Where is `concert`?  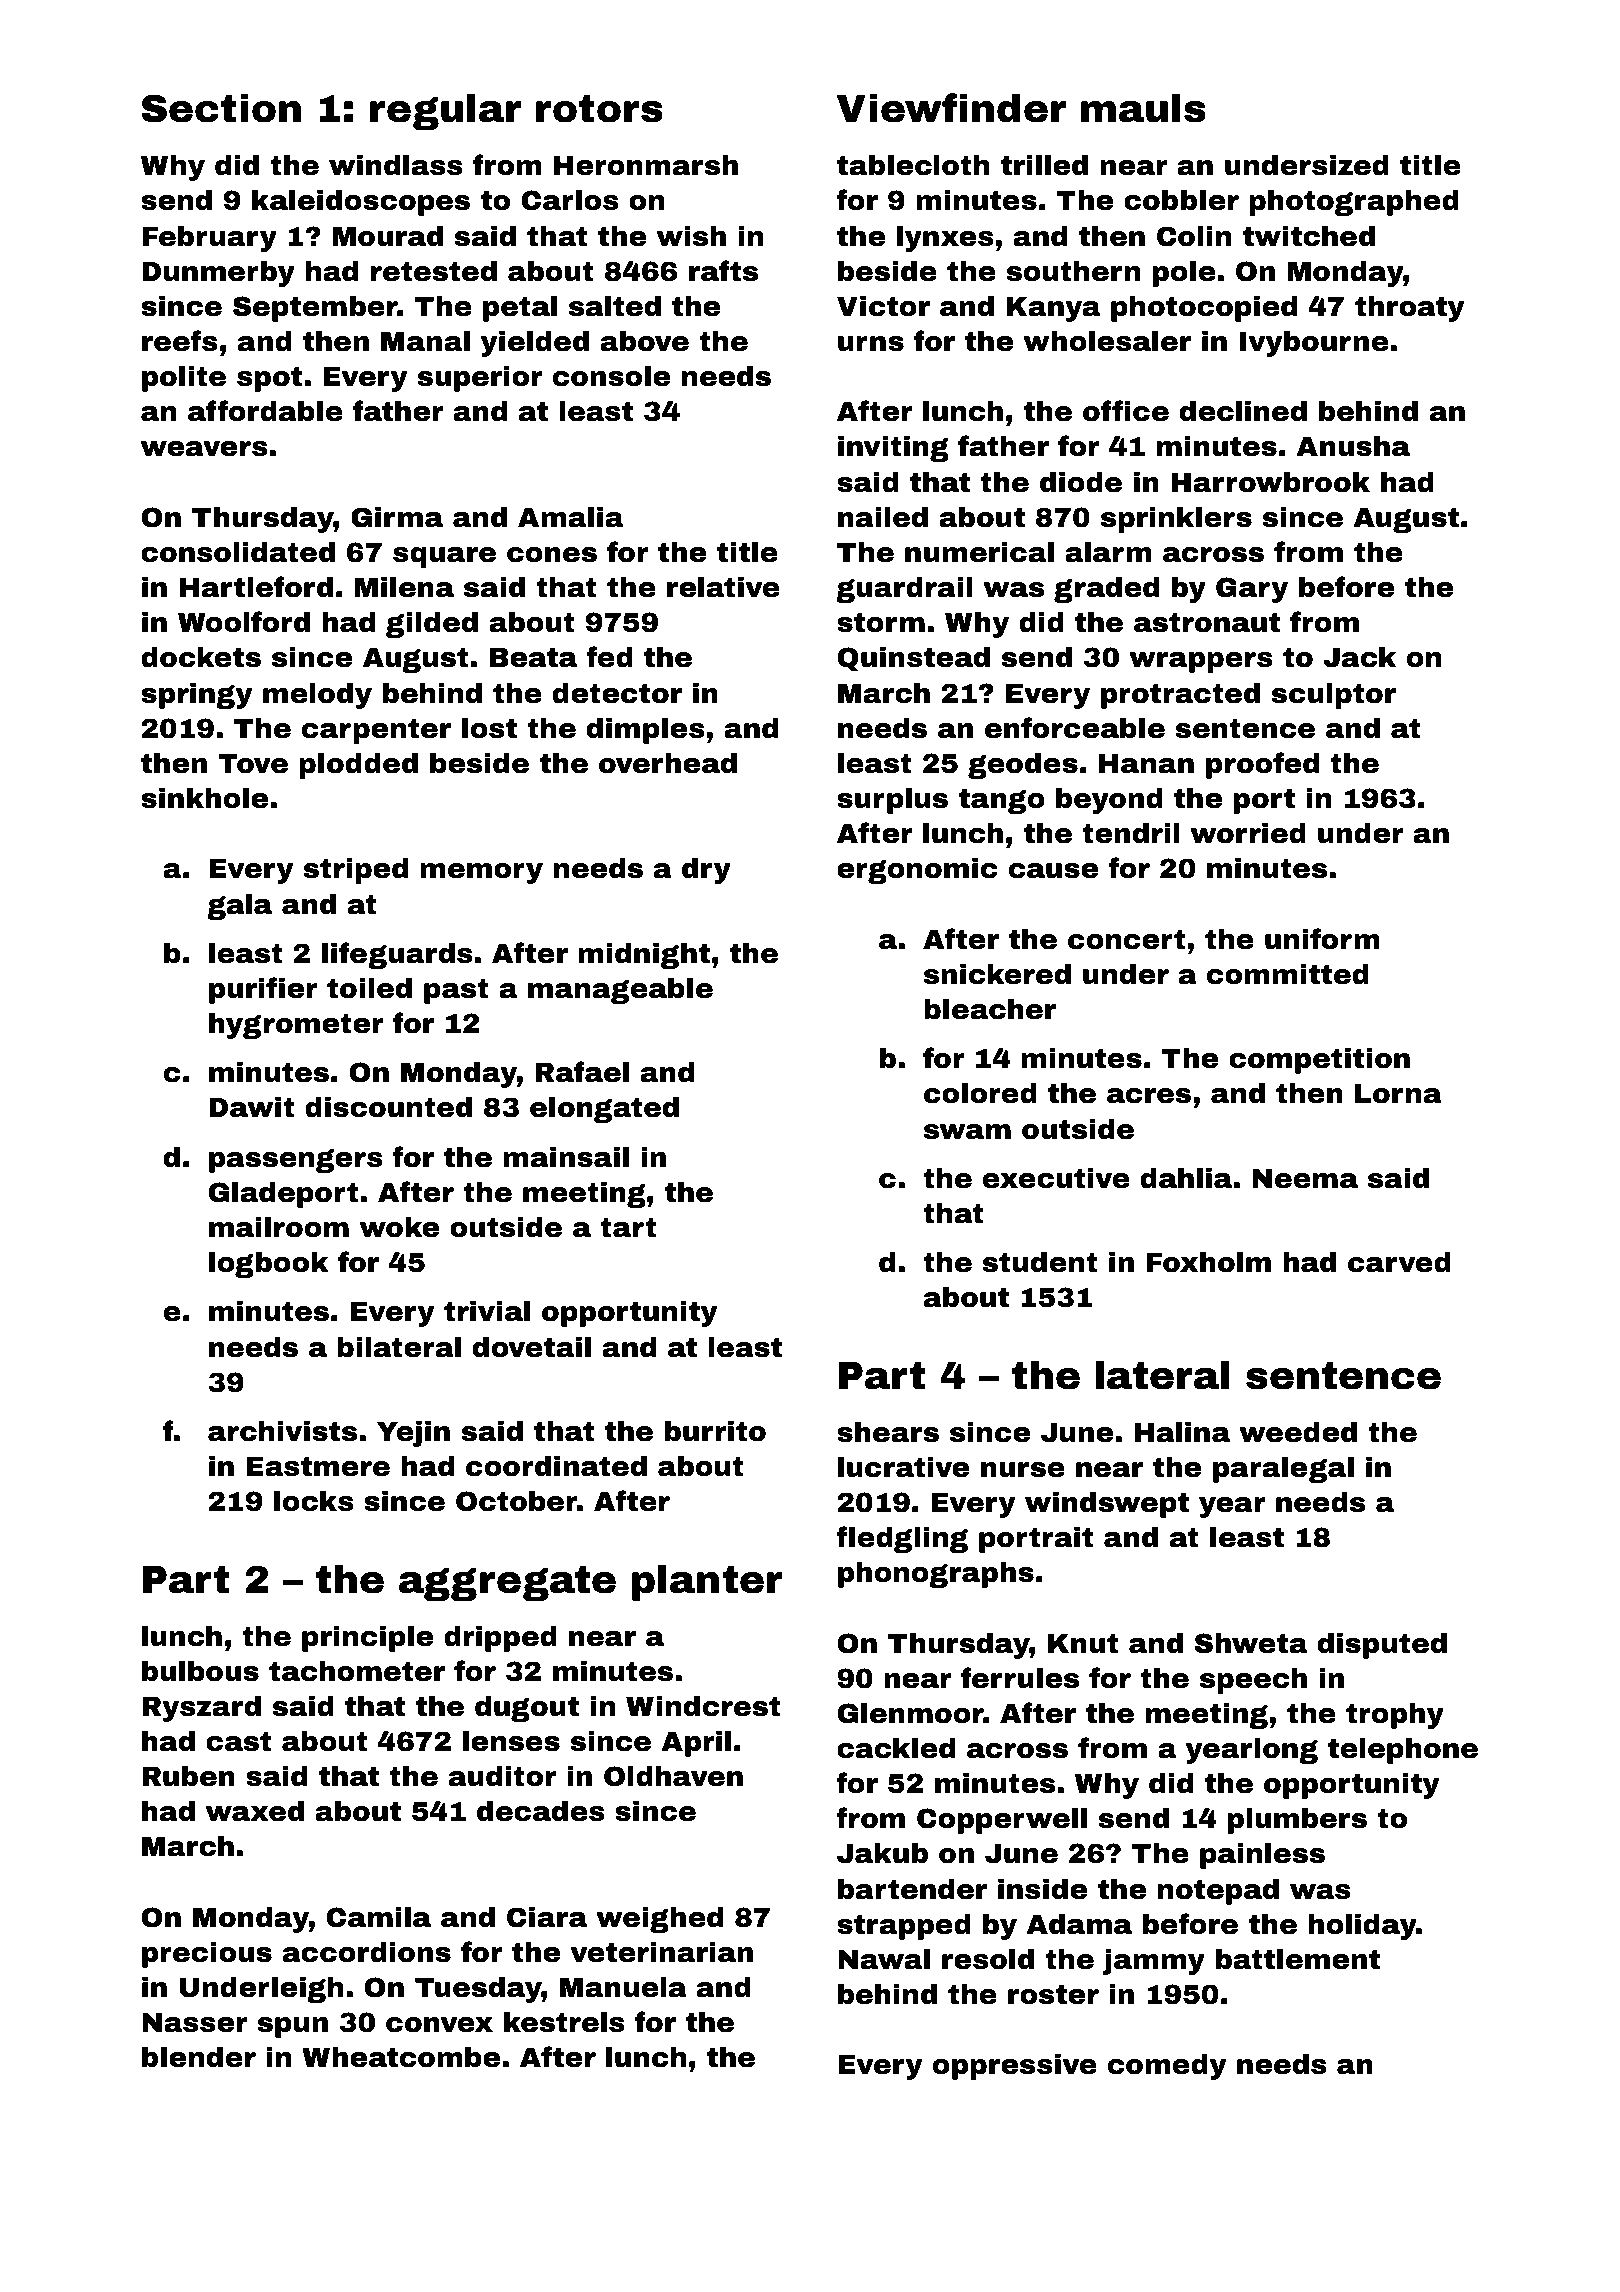
concert is located at coordinates (1126, 940).
